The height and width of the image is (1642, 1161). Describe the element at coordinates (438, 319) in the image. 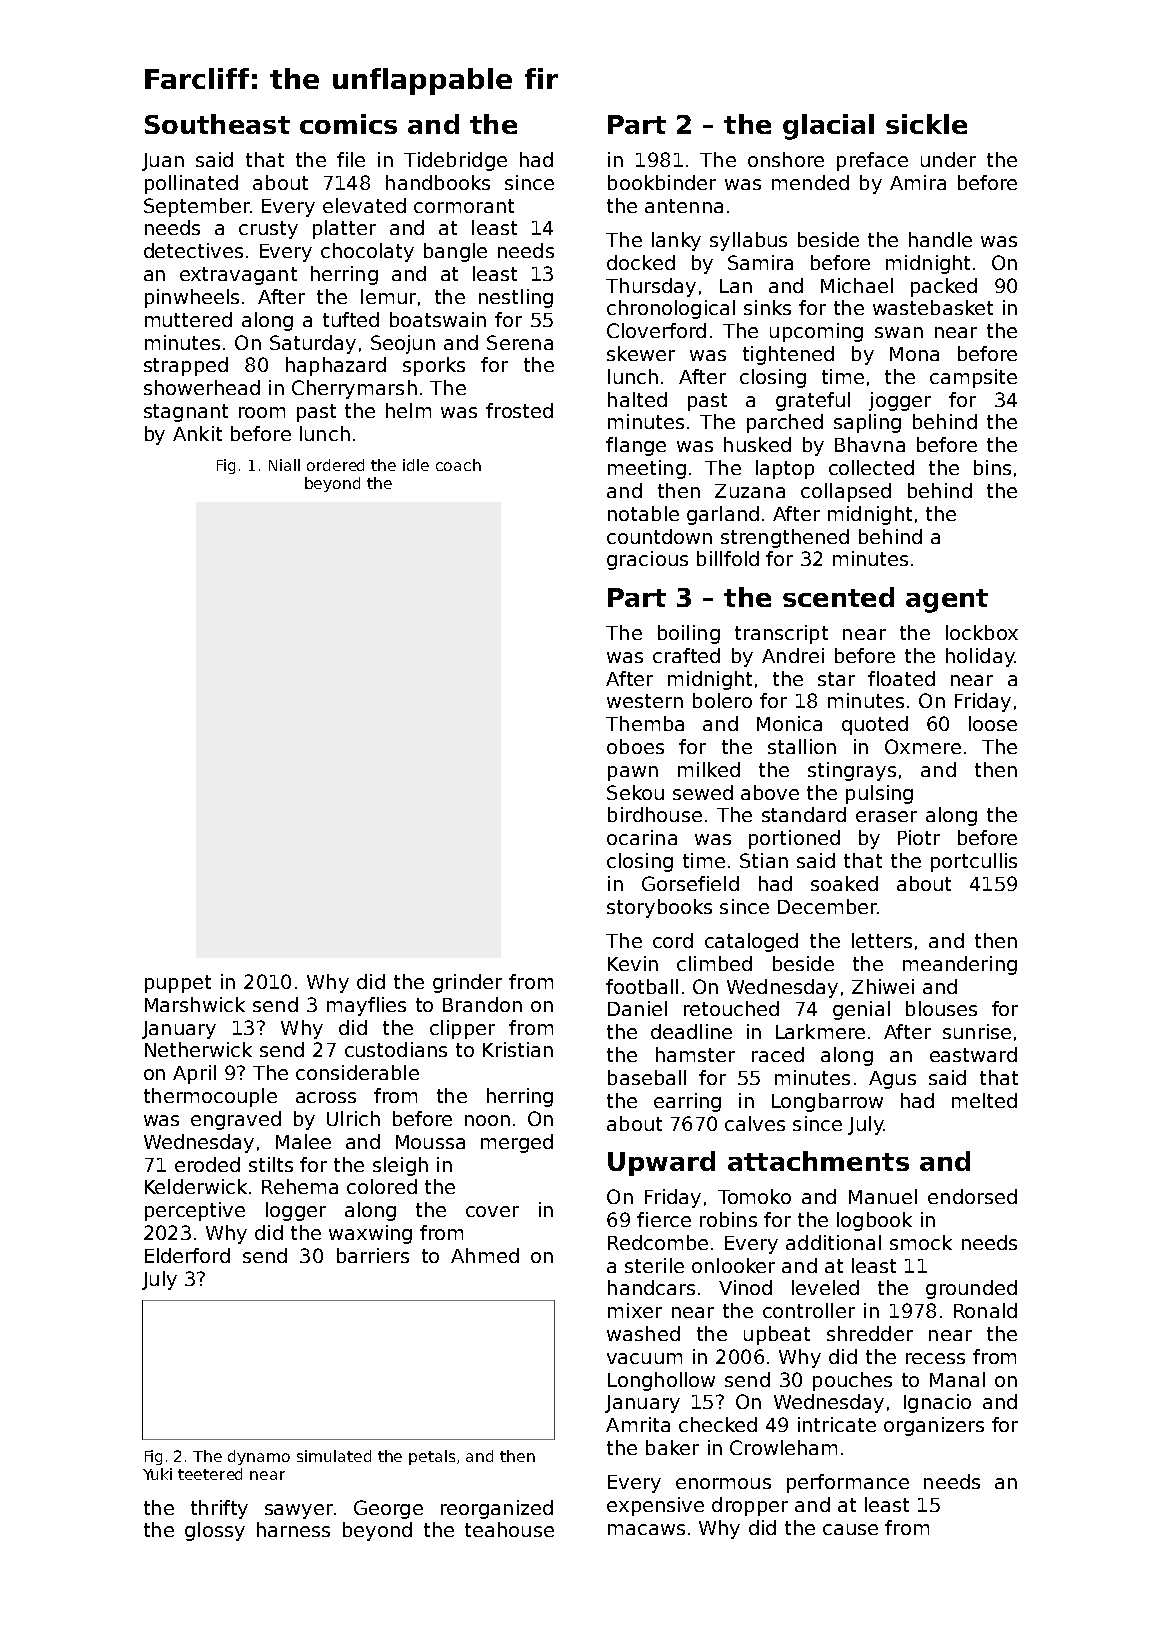

I see `boatswain` at that location.
